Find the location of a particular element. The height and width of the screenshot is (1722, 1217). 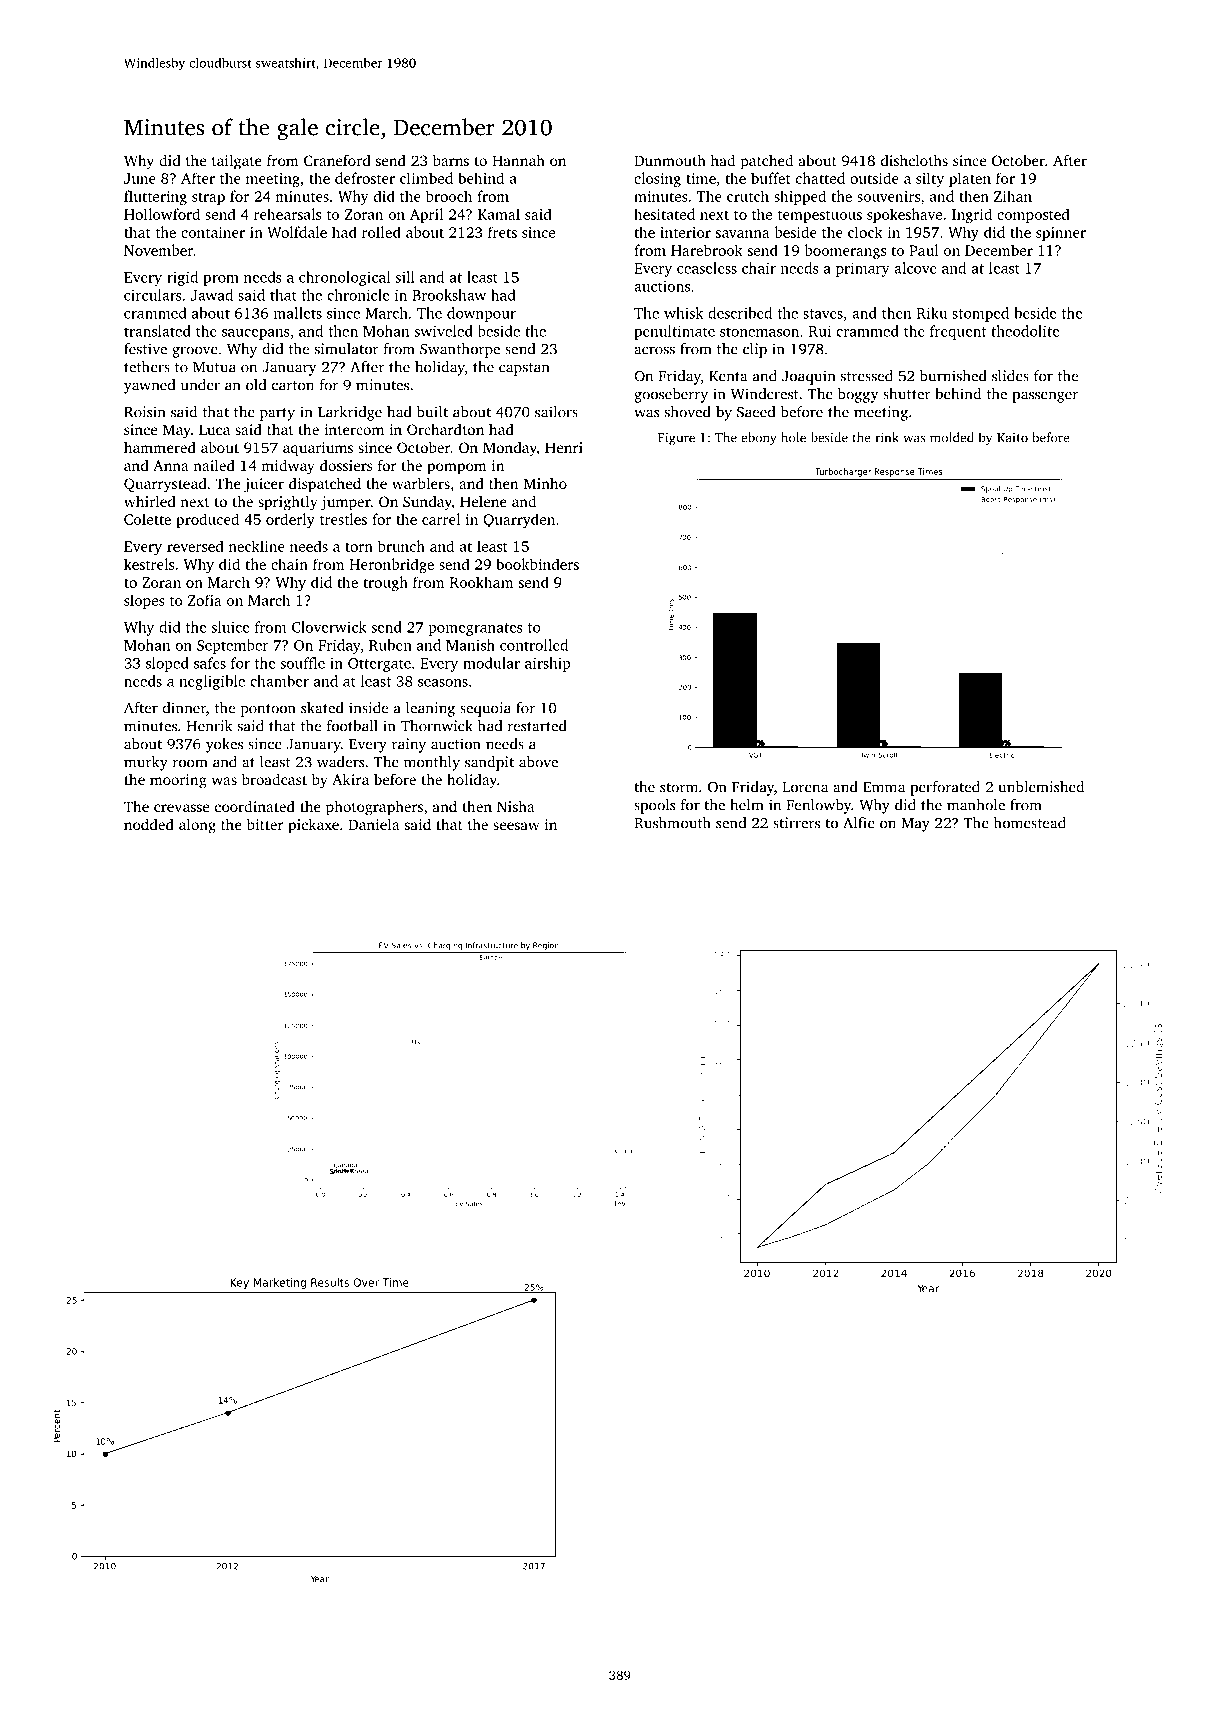

sloped is located at coordinates (167, 664).
